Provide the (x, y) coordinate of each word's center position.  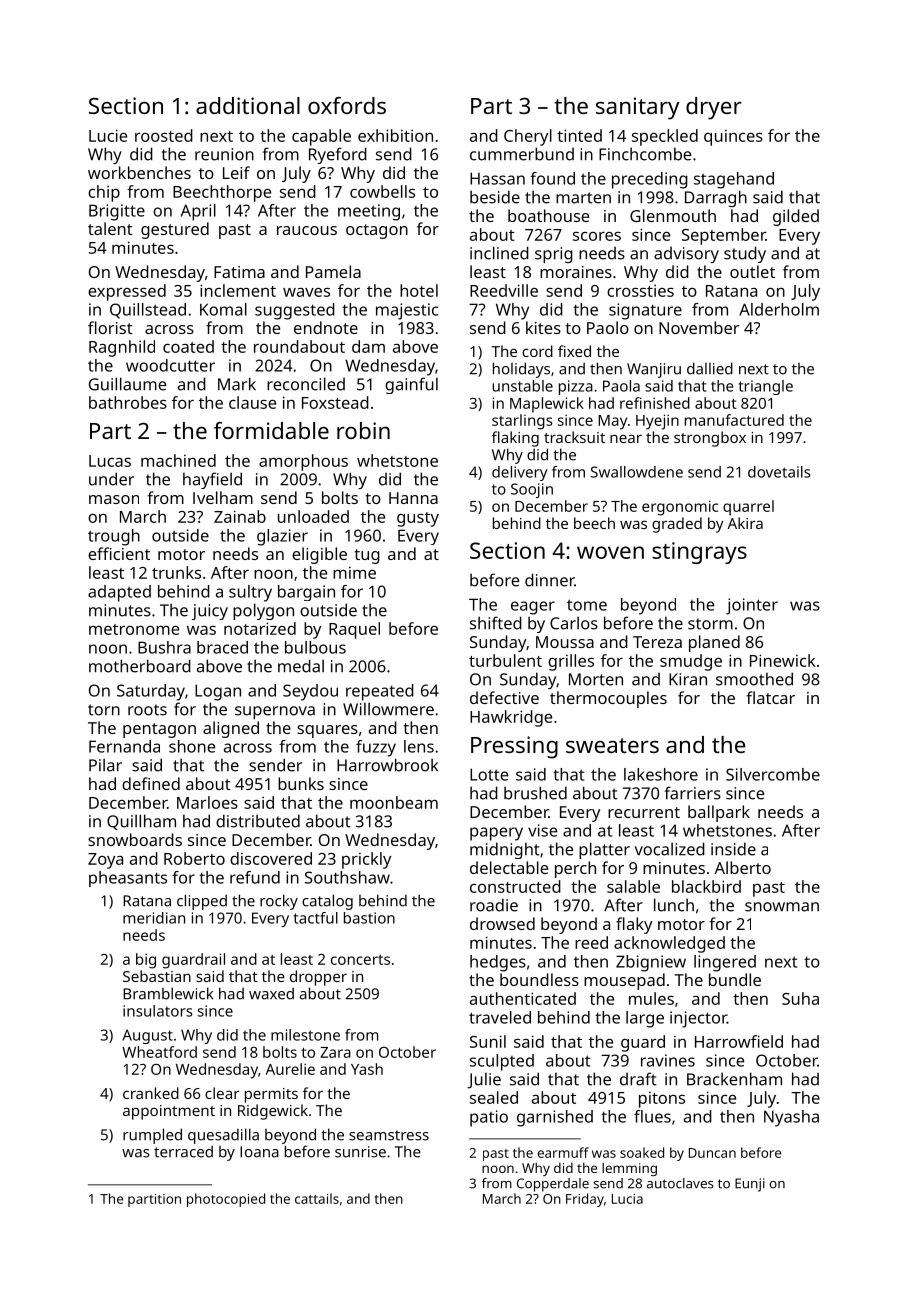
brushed (535, 793)
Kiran (688, 679)
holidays (521, 370)
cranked (151, 1093)
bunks (301, 783)
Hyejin (657, 422)
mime (354, 572)
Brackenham (734, 1079)
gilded (796, 217)
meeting (369, 212)
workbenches (139, 172)
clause (252, 402)
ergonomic (680, 508)
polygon (263, 611)
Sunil (488, 1041)
